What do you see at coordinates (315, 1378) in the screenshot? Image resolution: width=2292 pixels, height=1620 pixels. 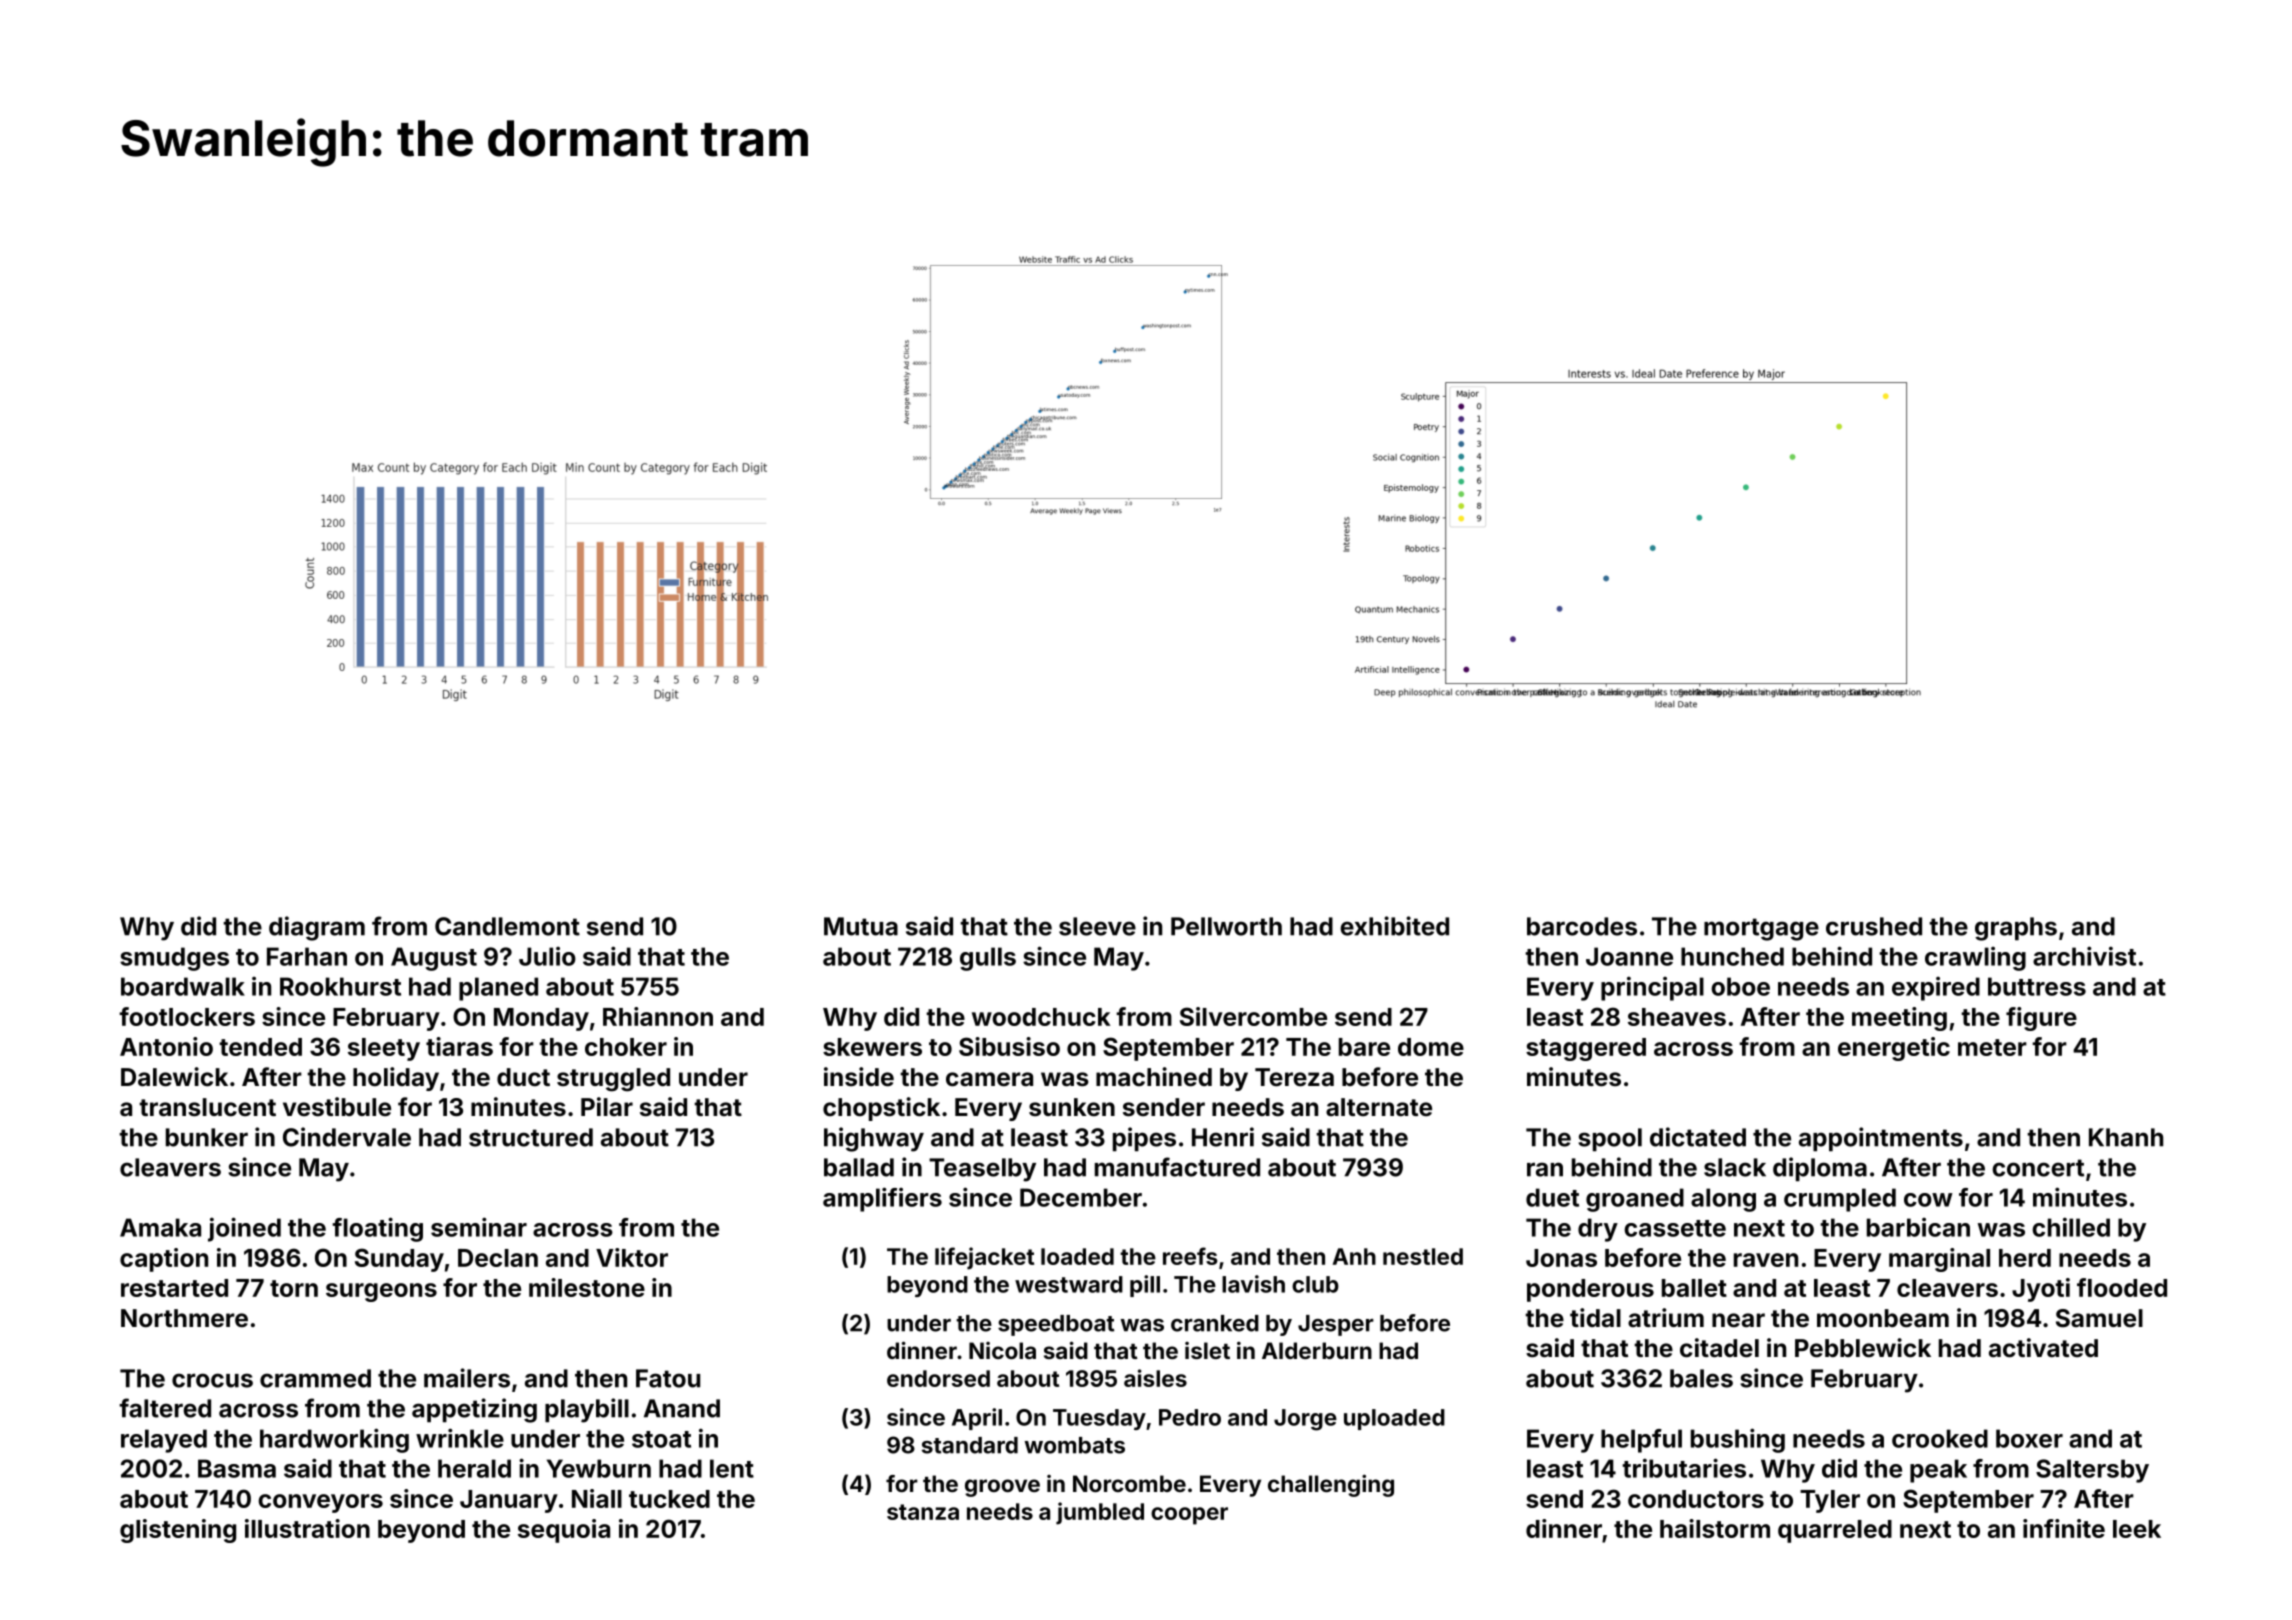 I see `crammed` at bounding box center [315, 1378].
